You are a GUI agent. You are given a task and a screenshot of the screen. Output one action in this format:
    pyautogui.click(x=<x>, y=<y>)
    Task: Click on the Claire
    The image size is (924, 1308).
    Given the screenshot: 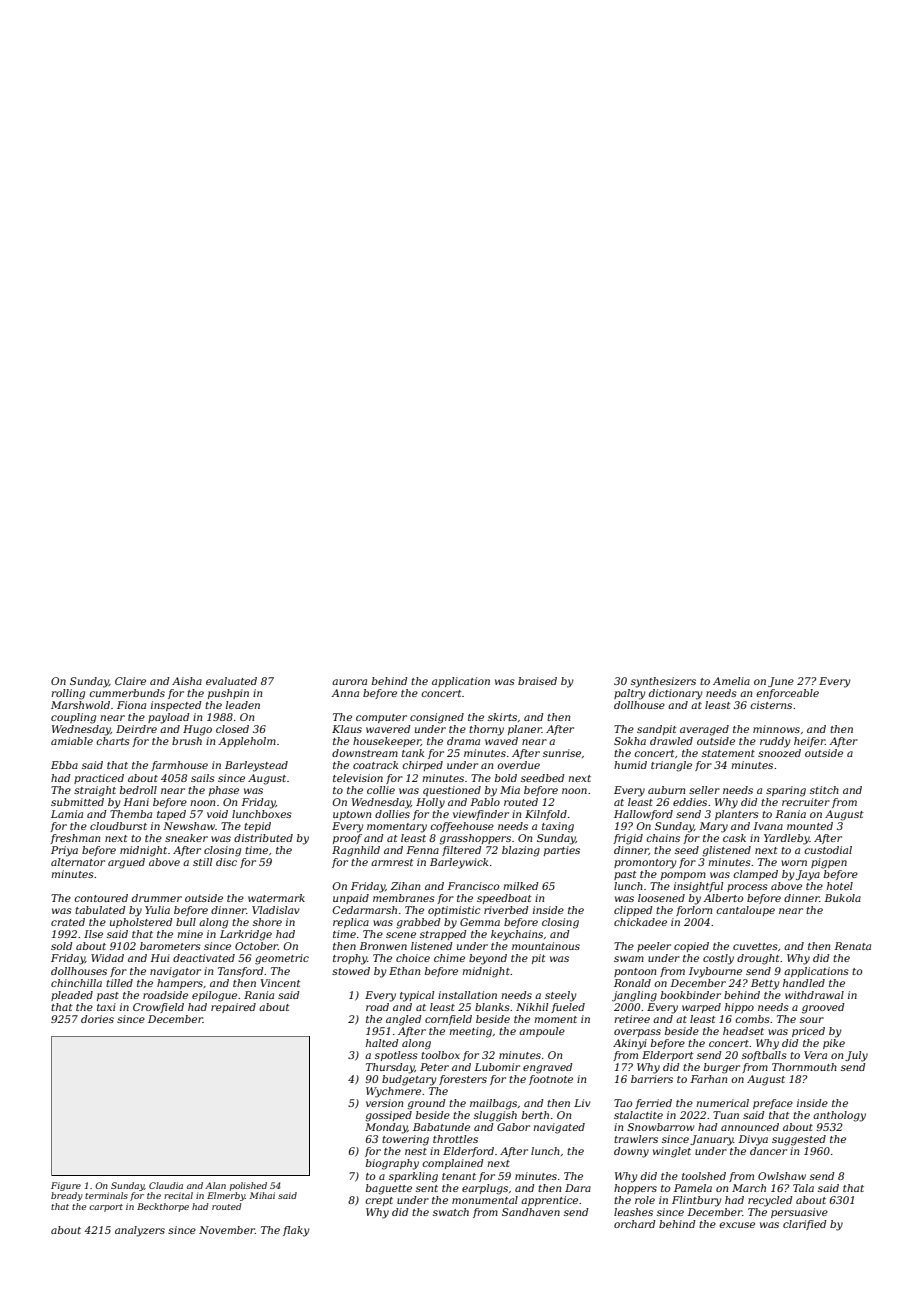 What is the action you would take?
    pyautogui.click(x=130, y=681)
